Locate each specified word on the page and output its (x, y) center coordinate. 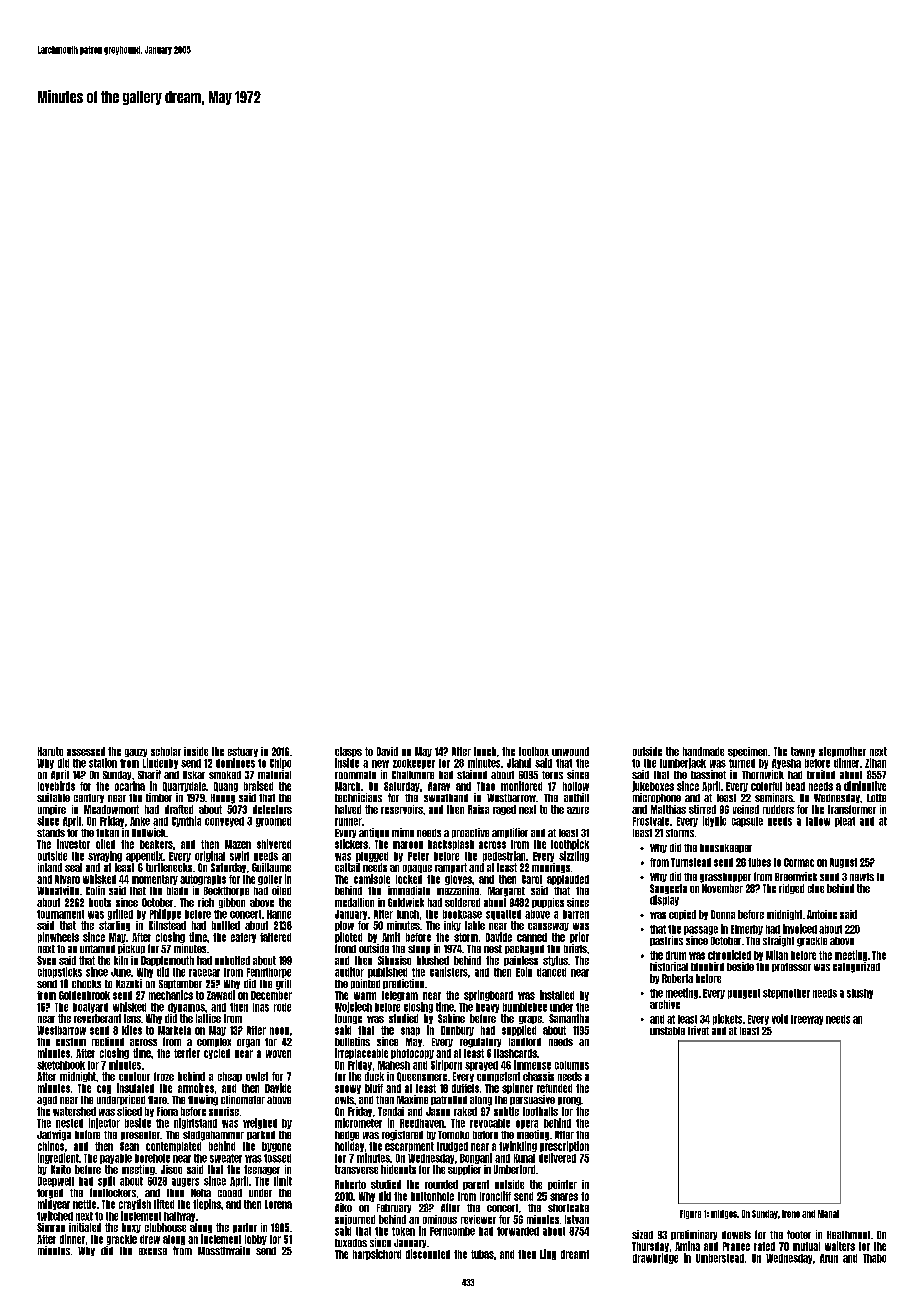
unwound (570, 751)
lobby (256, 1240)
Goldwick (406, 902)
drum (676, 955)
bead (795, 786)
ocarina (130, 786)
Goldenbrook (84, 995)
